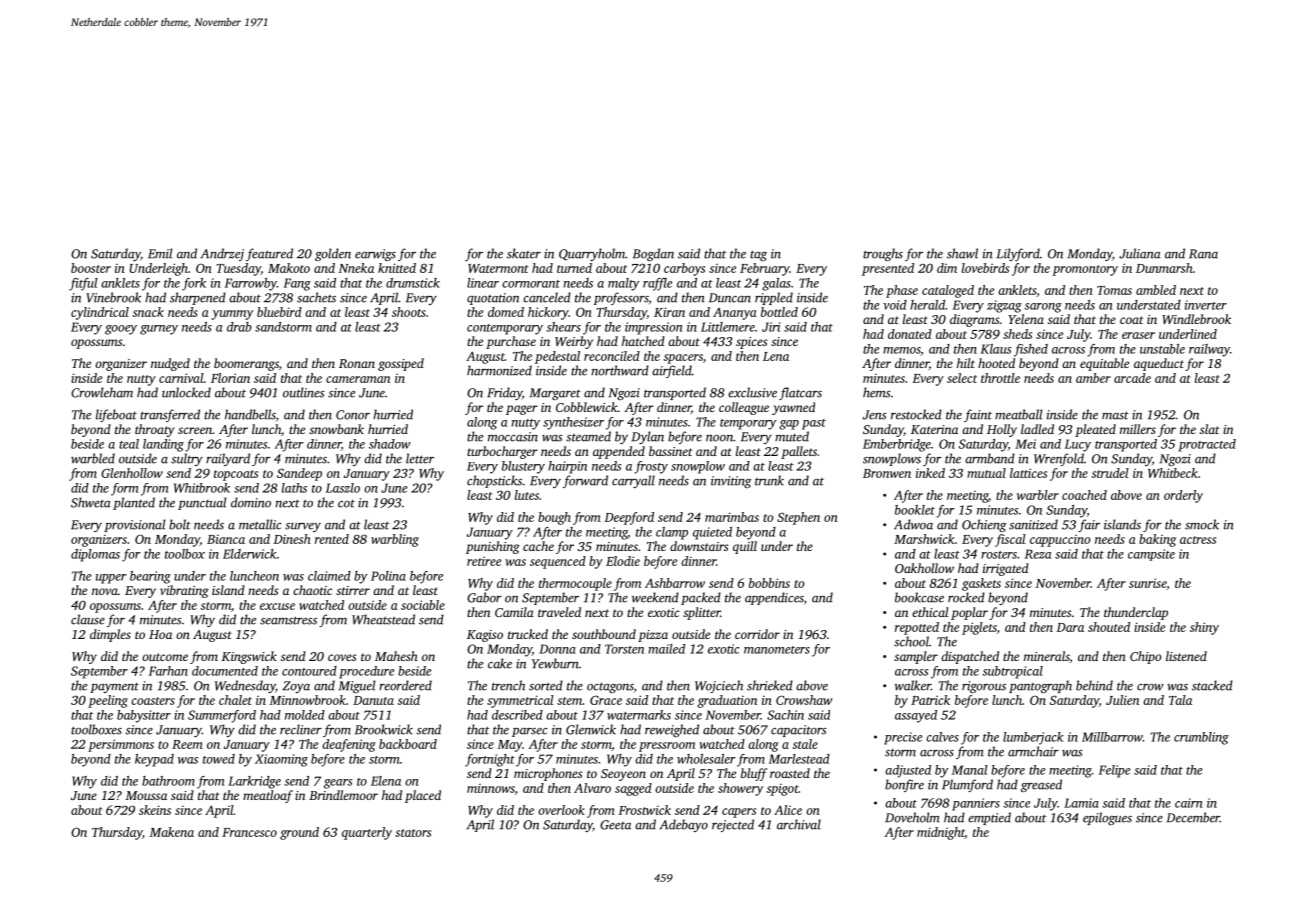  Describe the element at coordinates (346, 504) in the screenshot. I see `cot` at that location.
